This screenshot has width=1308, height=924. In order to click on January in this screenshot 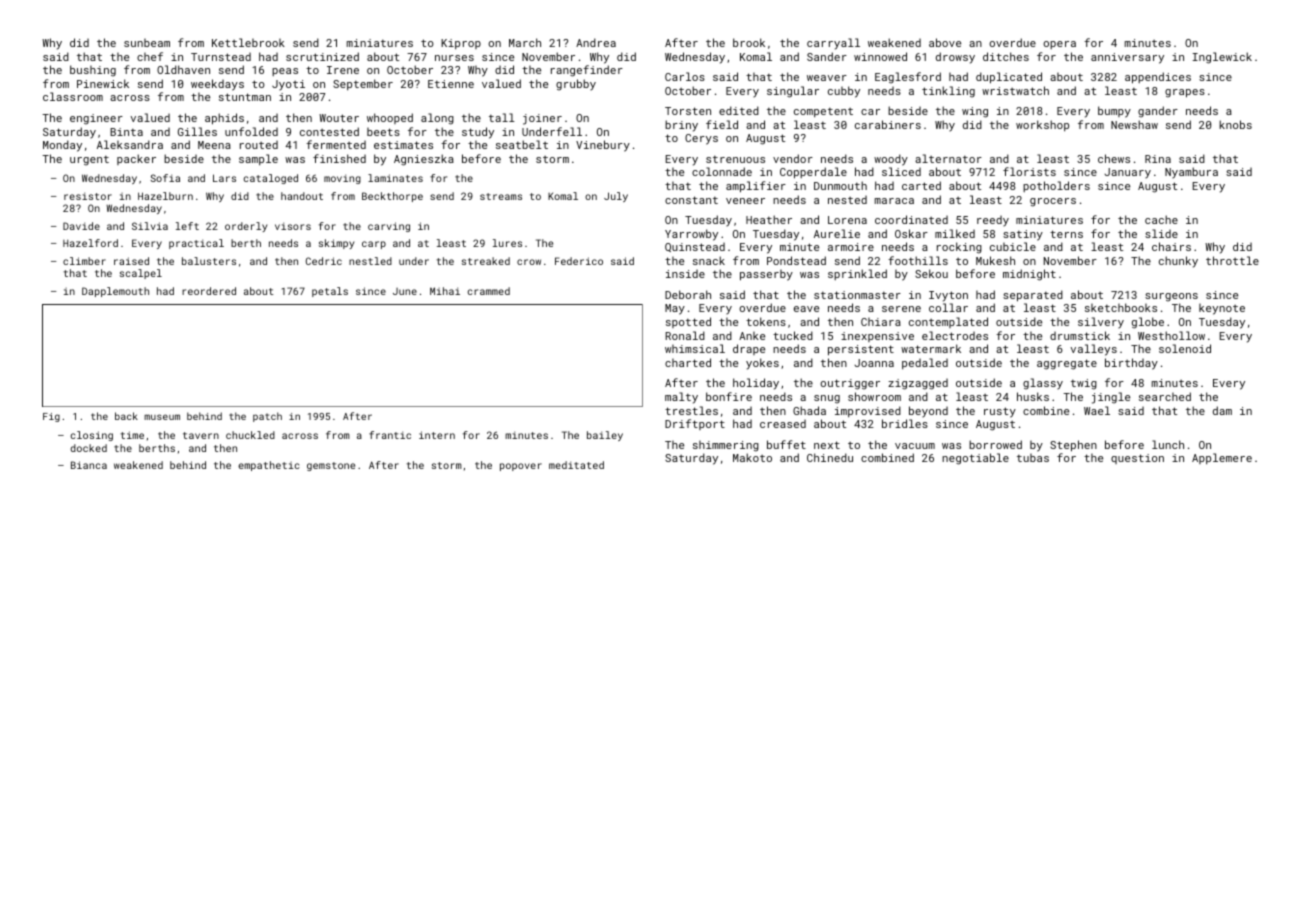, I will do `click(1128, 173)`.
